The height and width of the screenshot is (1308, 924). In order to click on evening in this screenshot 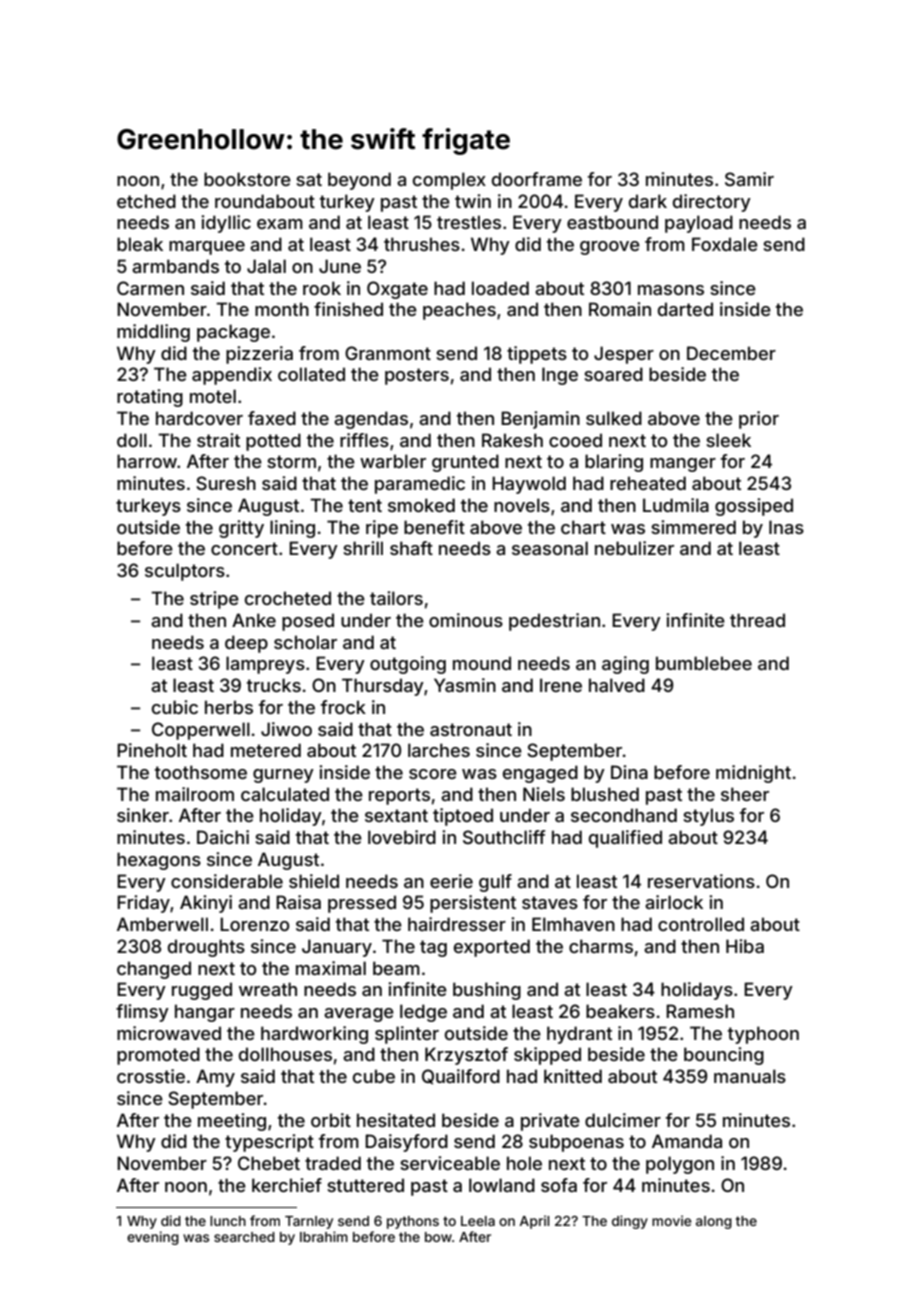, I will do `click(153, 1238)`.
